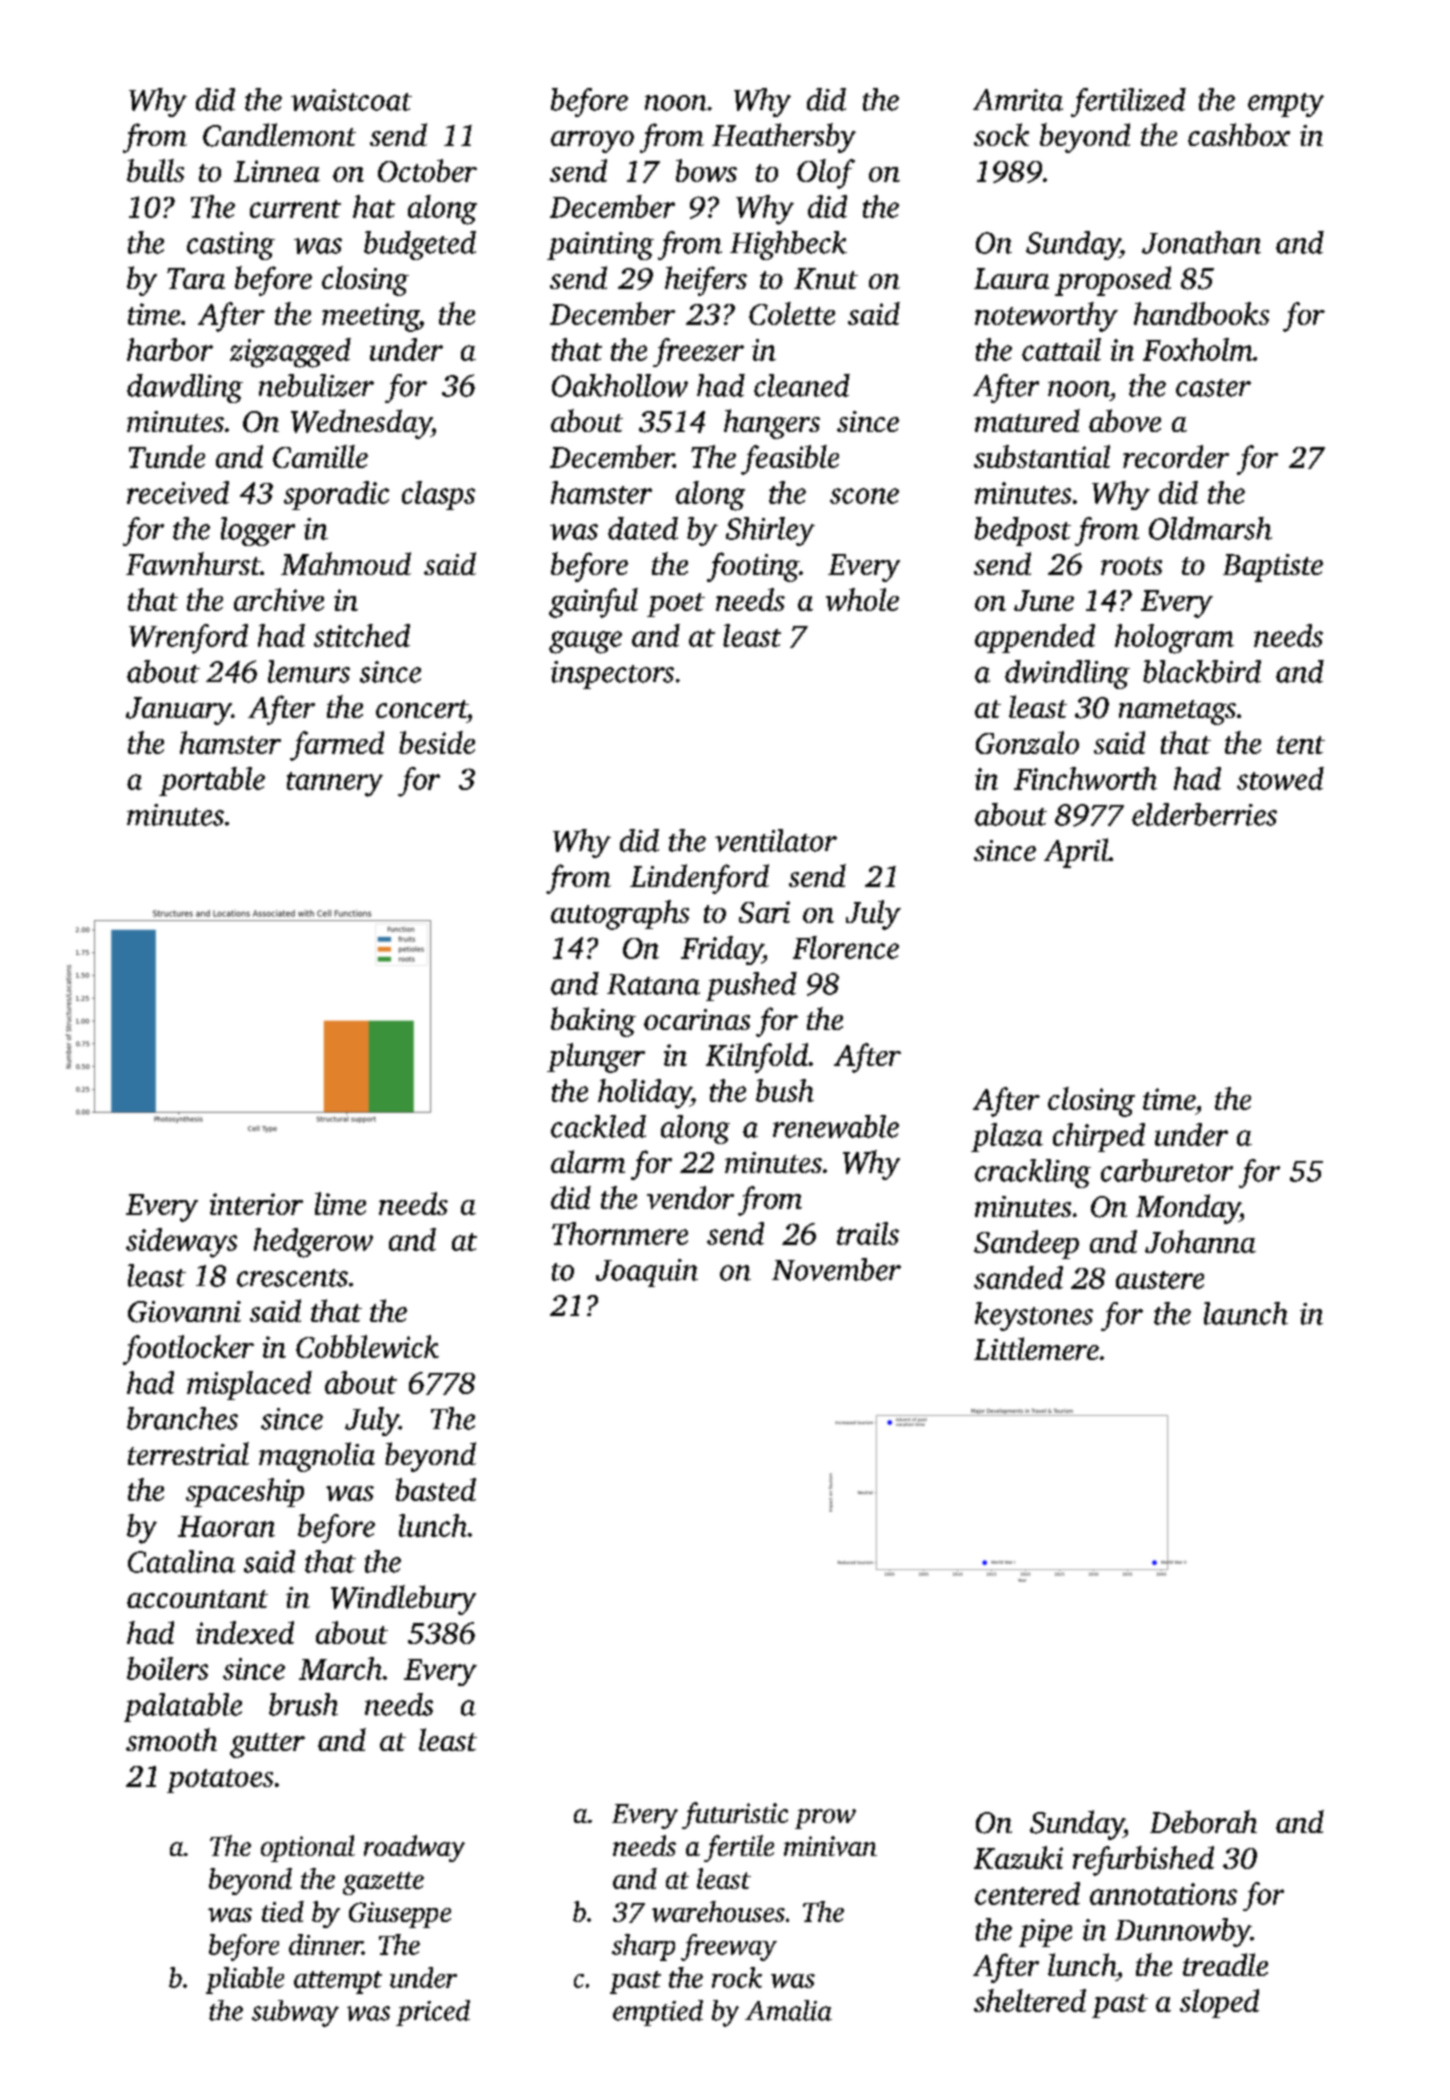 The width and height of the page is (1450, 2100). I want to click on pliable, so click(245, 1980).
